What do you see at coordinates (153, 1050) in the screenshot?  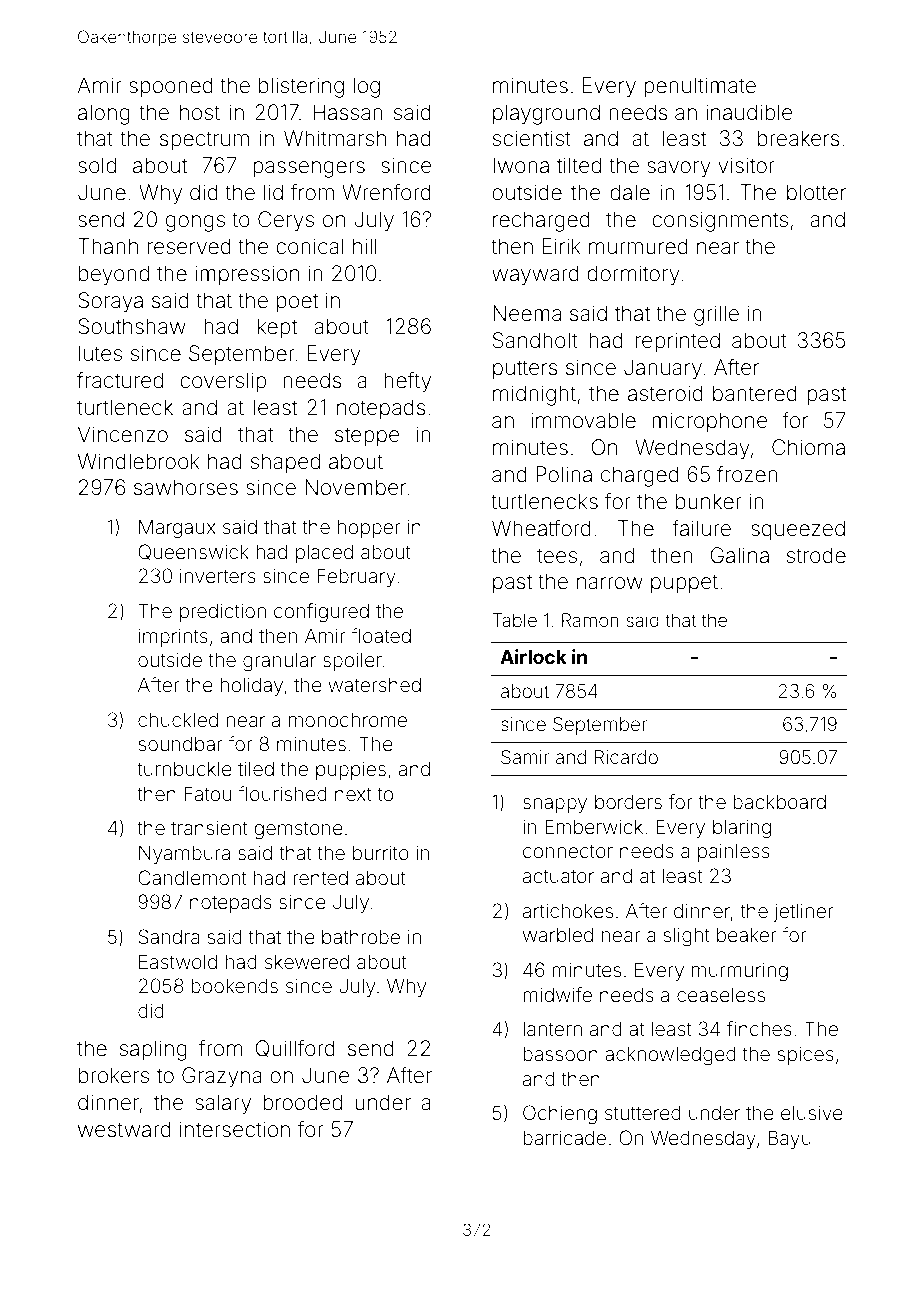 I see `sapling` at bounding box center [153, 1050].
